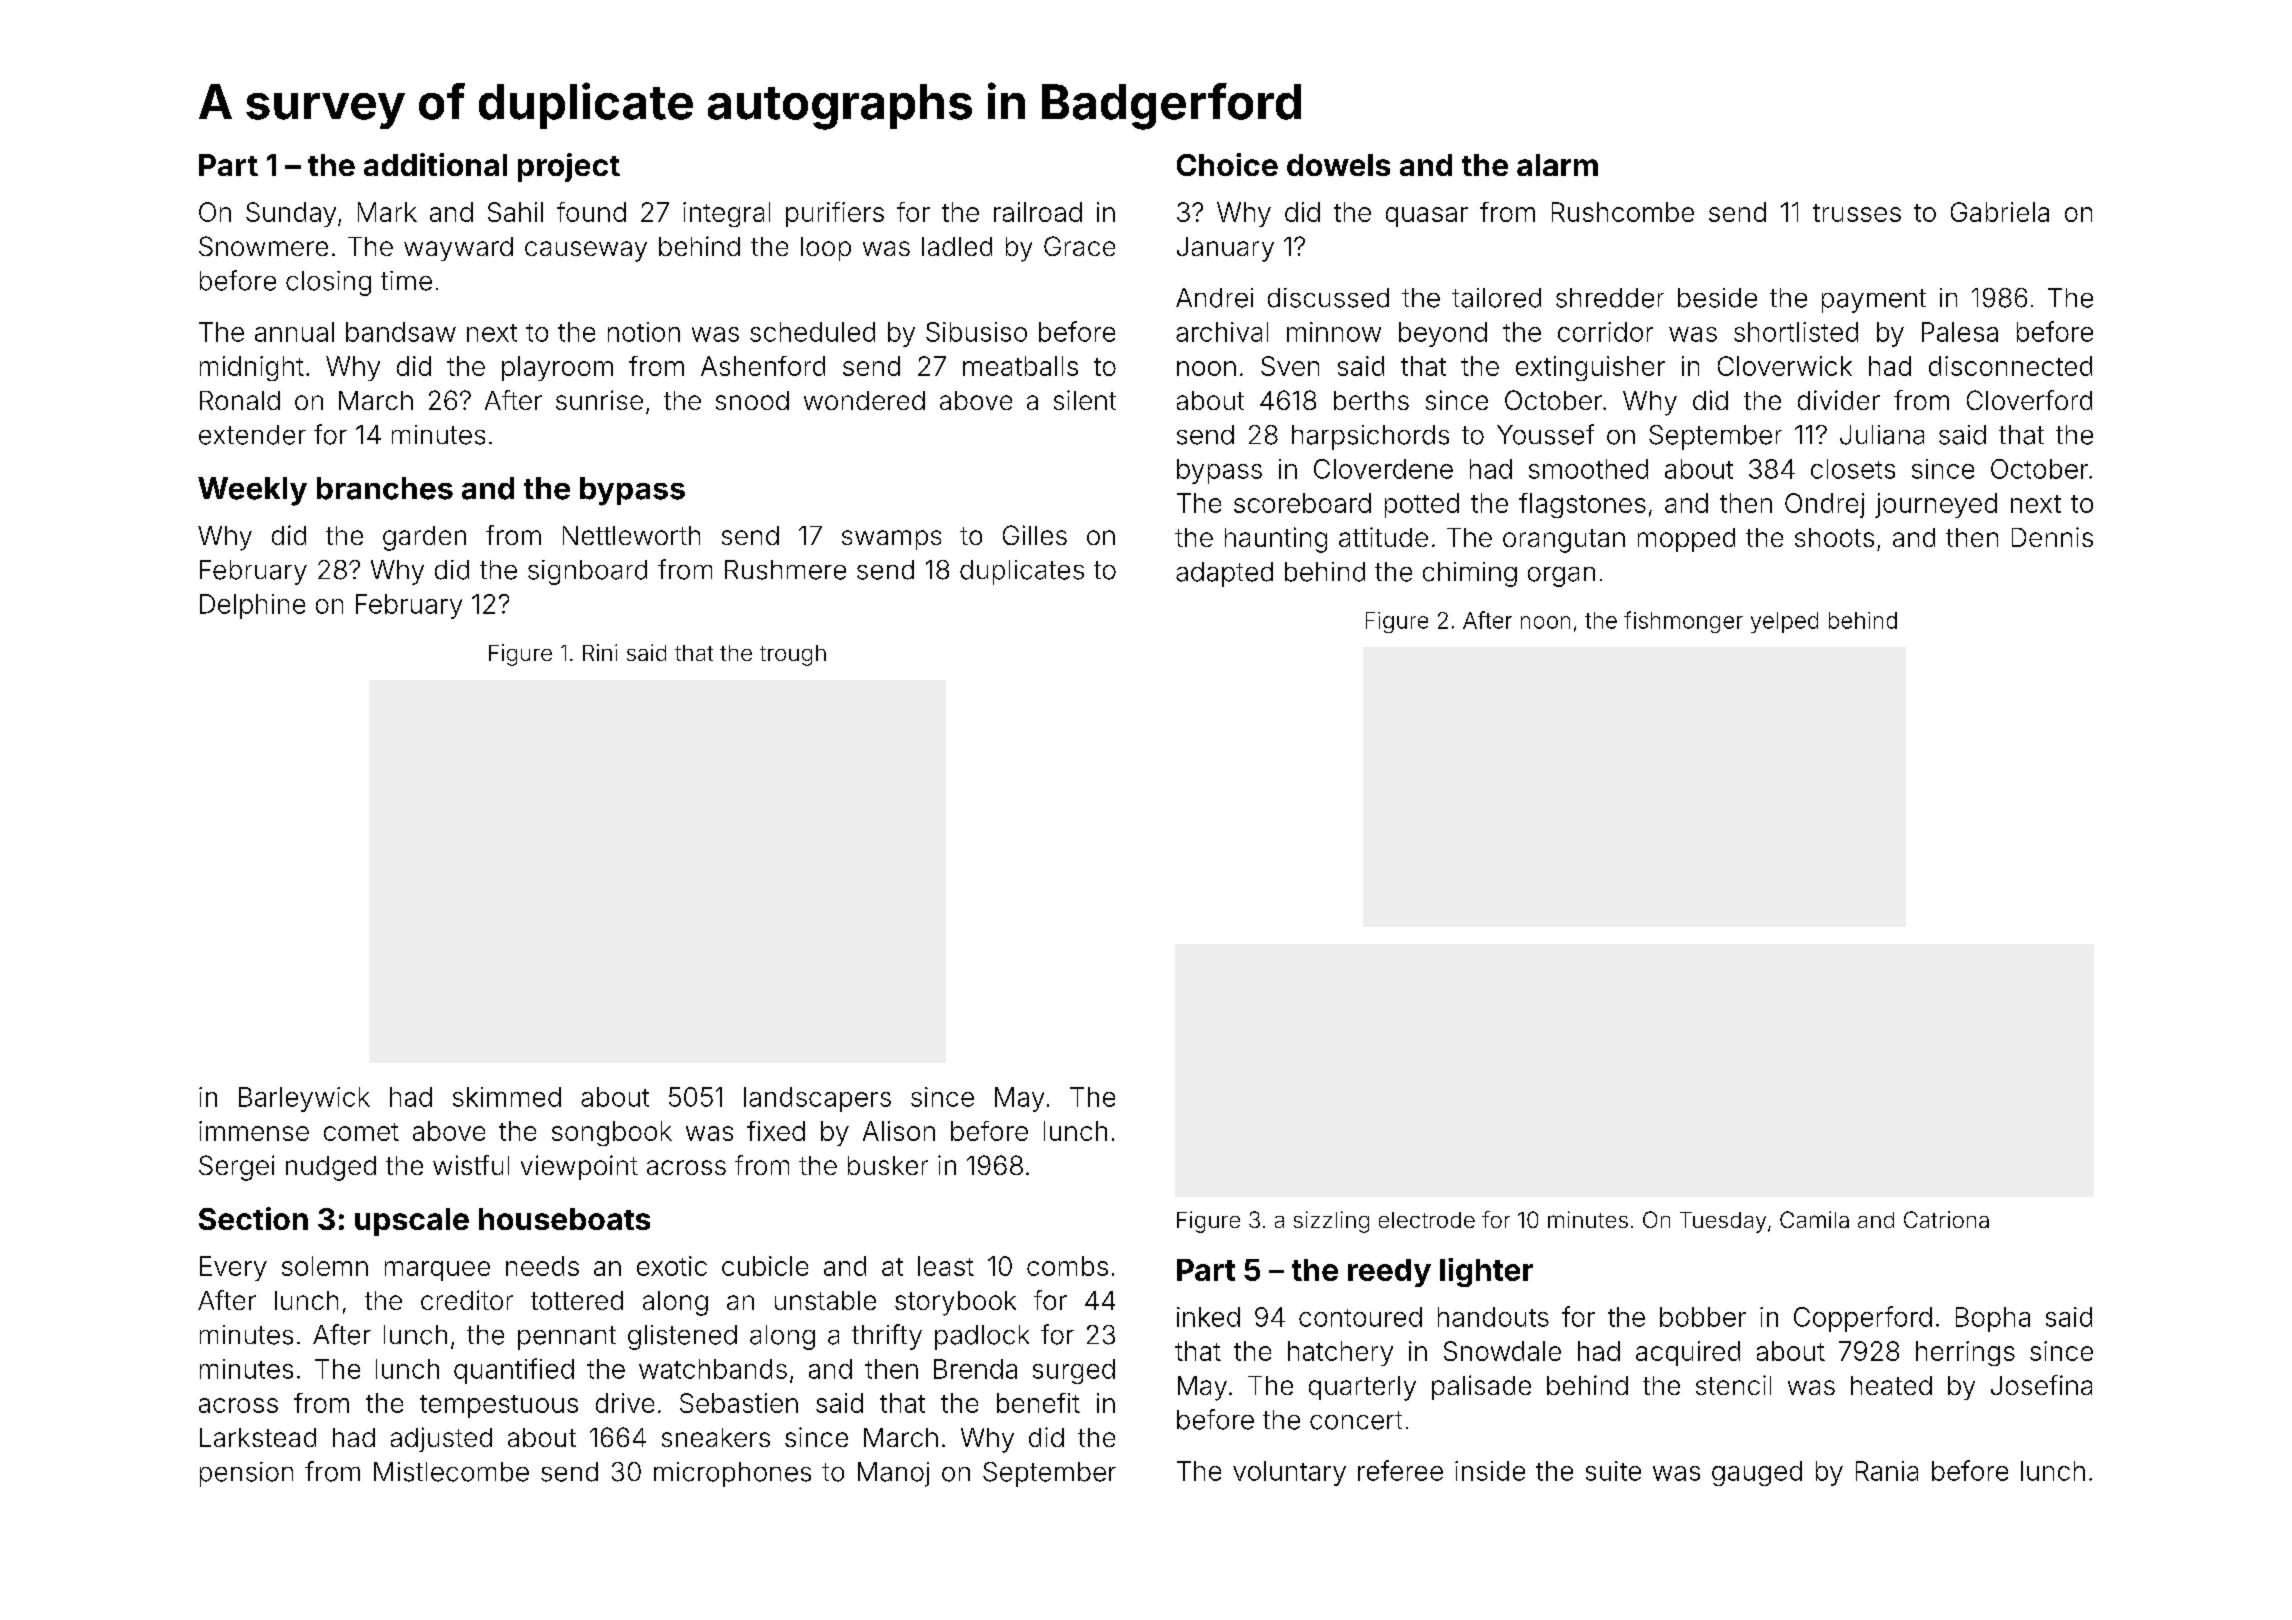  Describe the element at coordinates (2000, 212) in the screenshot. I see `Gabriela` at that location.
